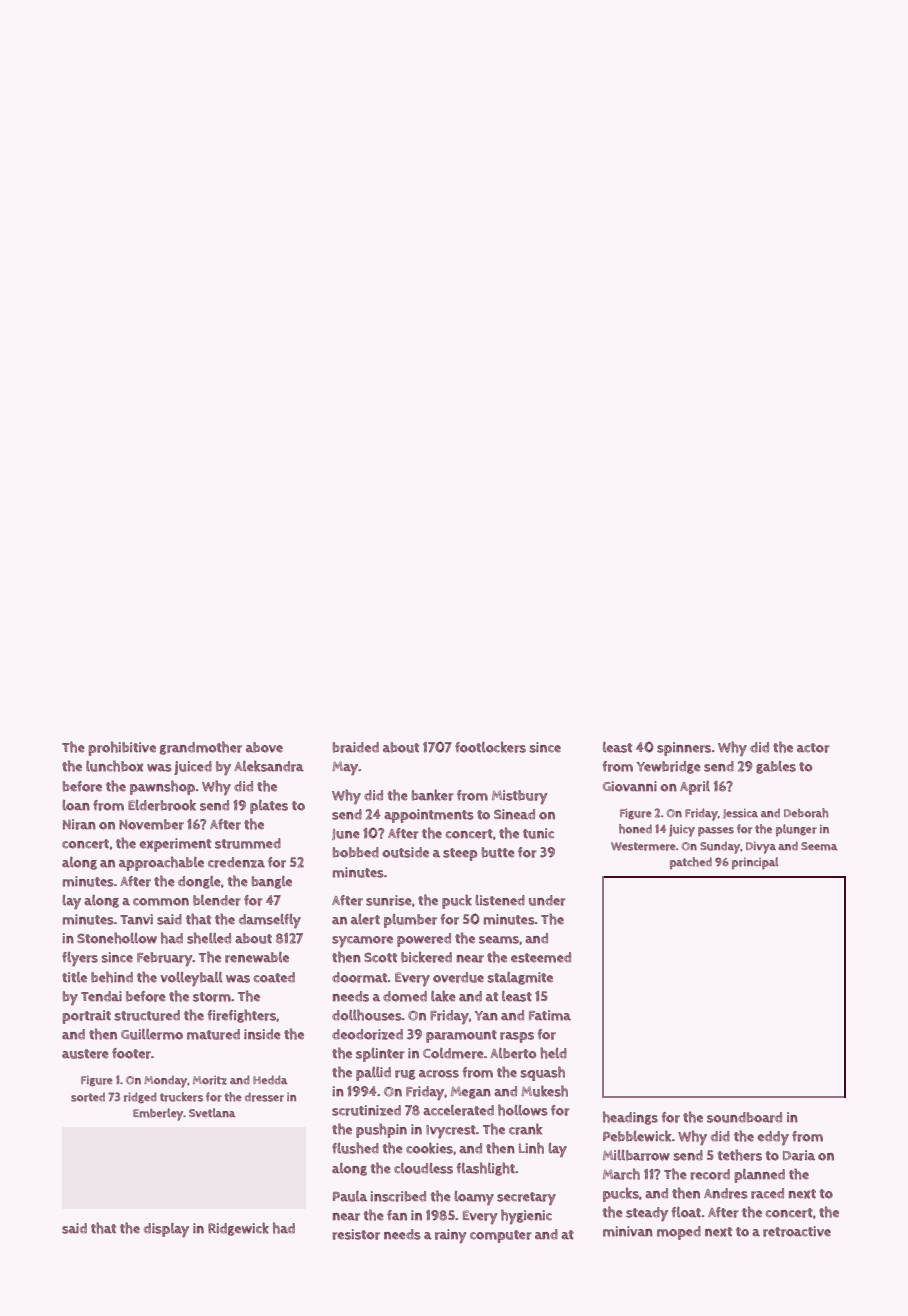  What do you see at coordinates (520, 797) in the screenshot?
I see `Mistbury` at bounding box center [520, 797].
